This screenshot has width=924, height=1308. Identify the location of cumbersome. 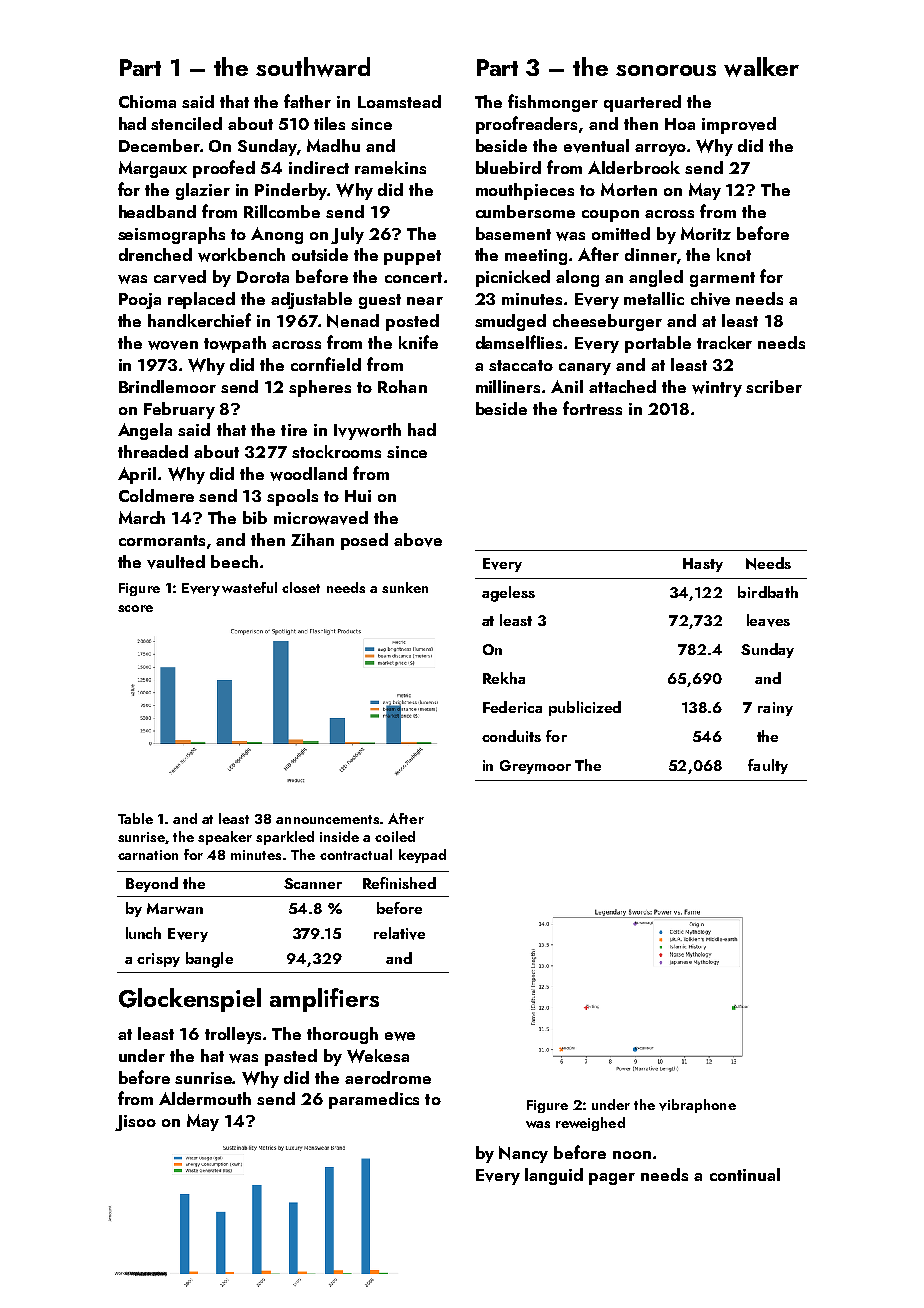
(525, 211).
